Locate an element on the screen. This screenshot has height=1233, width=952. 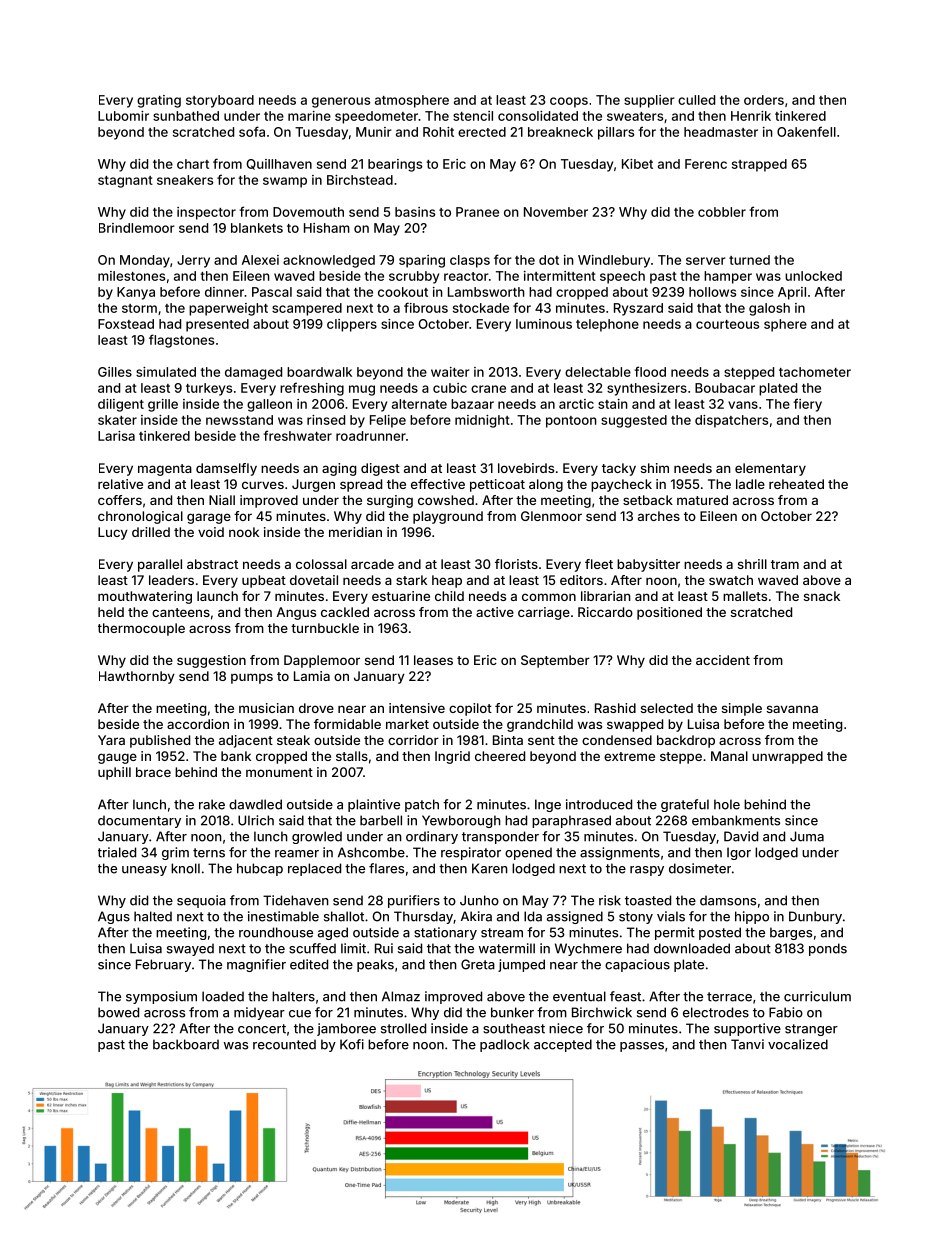
Angus is located at coordinates (296, 613).
